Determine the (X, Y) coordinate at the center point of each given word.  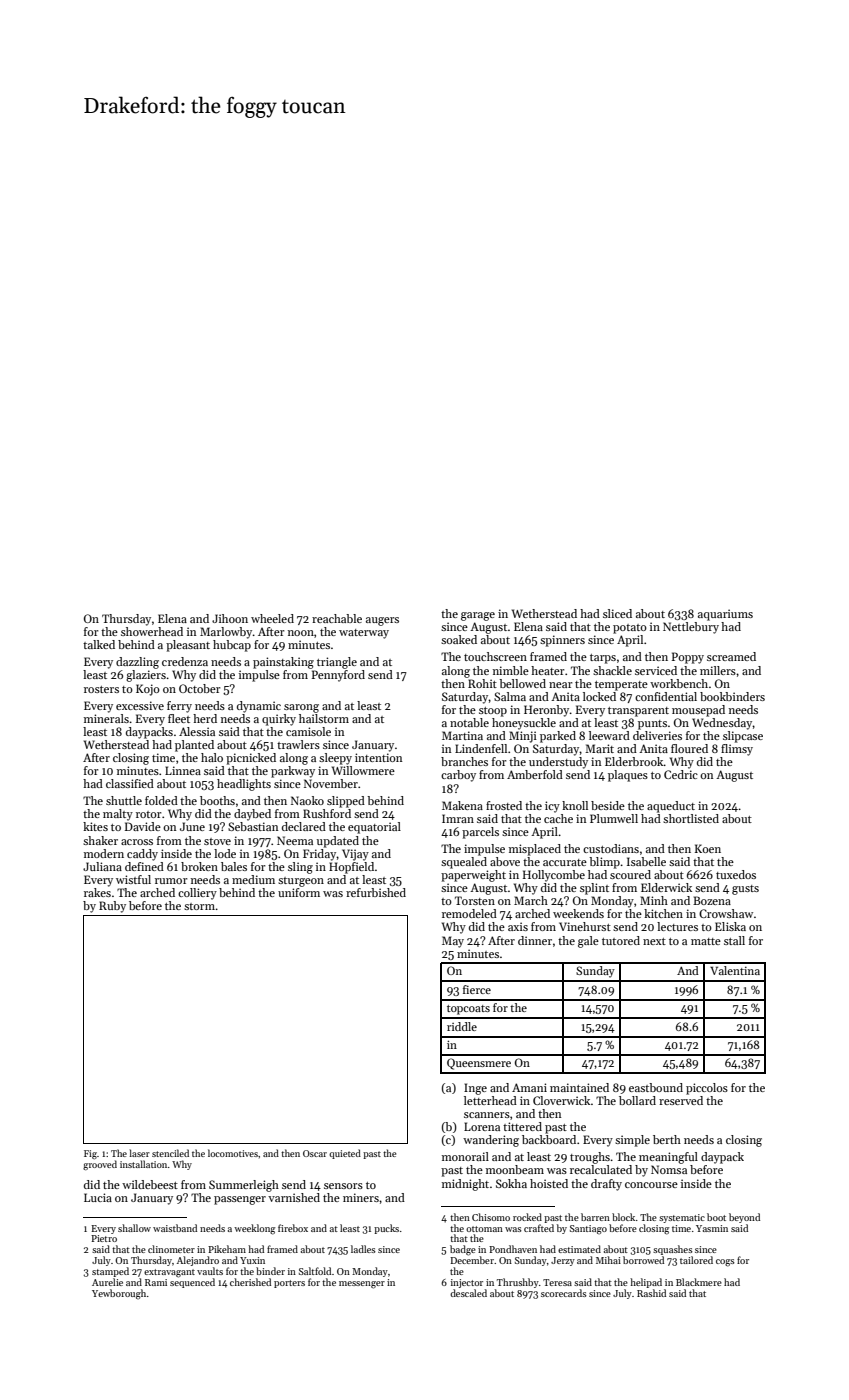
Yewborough (119, 1294)
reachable (337, 618)
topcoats (468, 1010)
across (137, 842)
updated (338, 842)
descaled (468, 1293)
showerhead (152, 631)
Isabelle (646, 861)
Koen (708, 848)
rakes (97, 892)
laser (140, 1153)
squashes (673, 1250)
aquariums (725, 615)
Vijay (355, 855)
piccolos (707, 1089)
